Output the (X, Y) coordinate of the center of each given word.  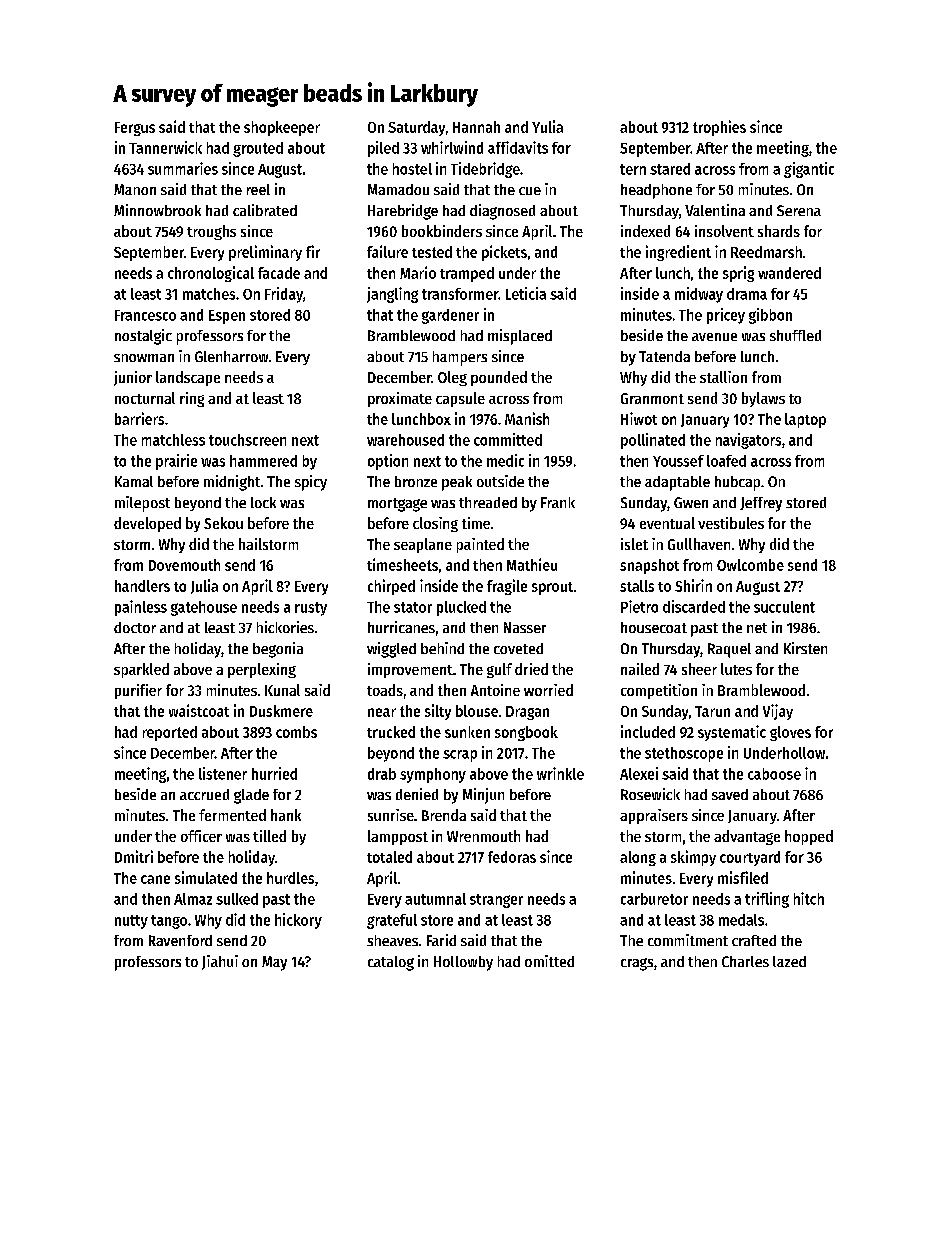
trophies (719, 128)
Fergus (135, 129)
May (274, 963)
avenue (714, 337)
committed (508, 439)
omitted (549, 961)
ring (192, 399)
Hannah (476, 127)
